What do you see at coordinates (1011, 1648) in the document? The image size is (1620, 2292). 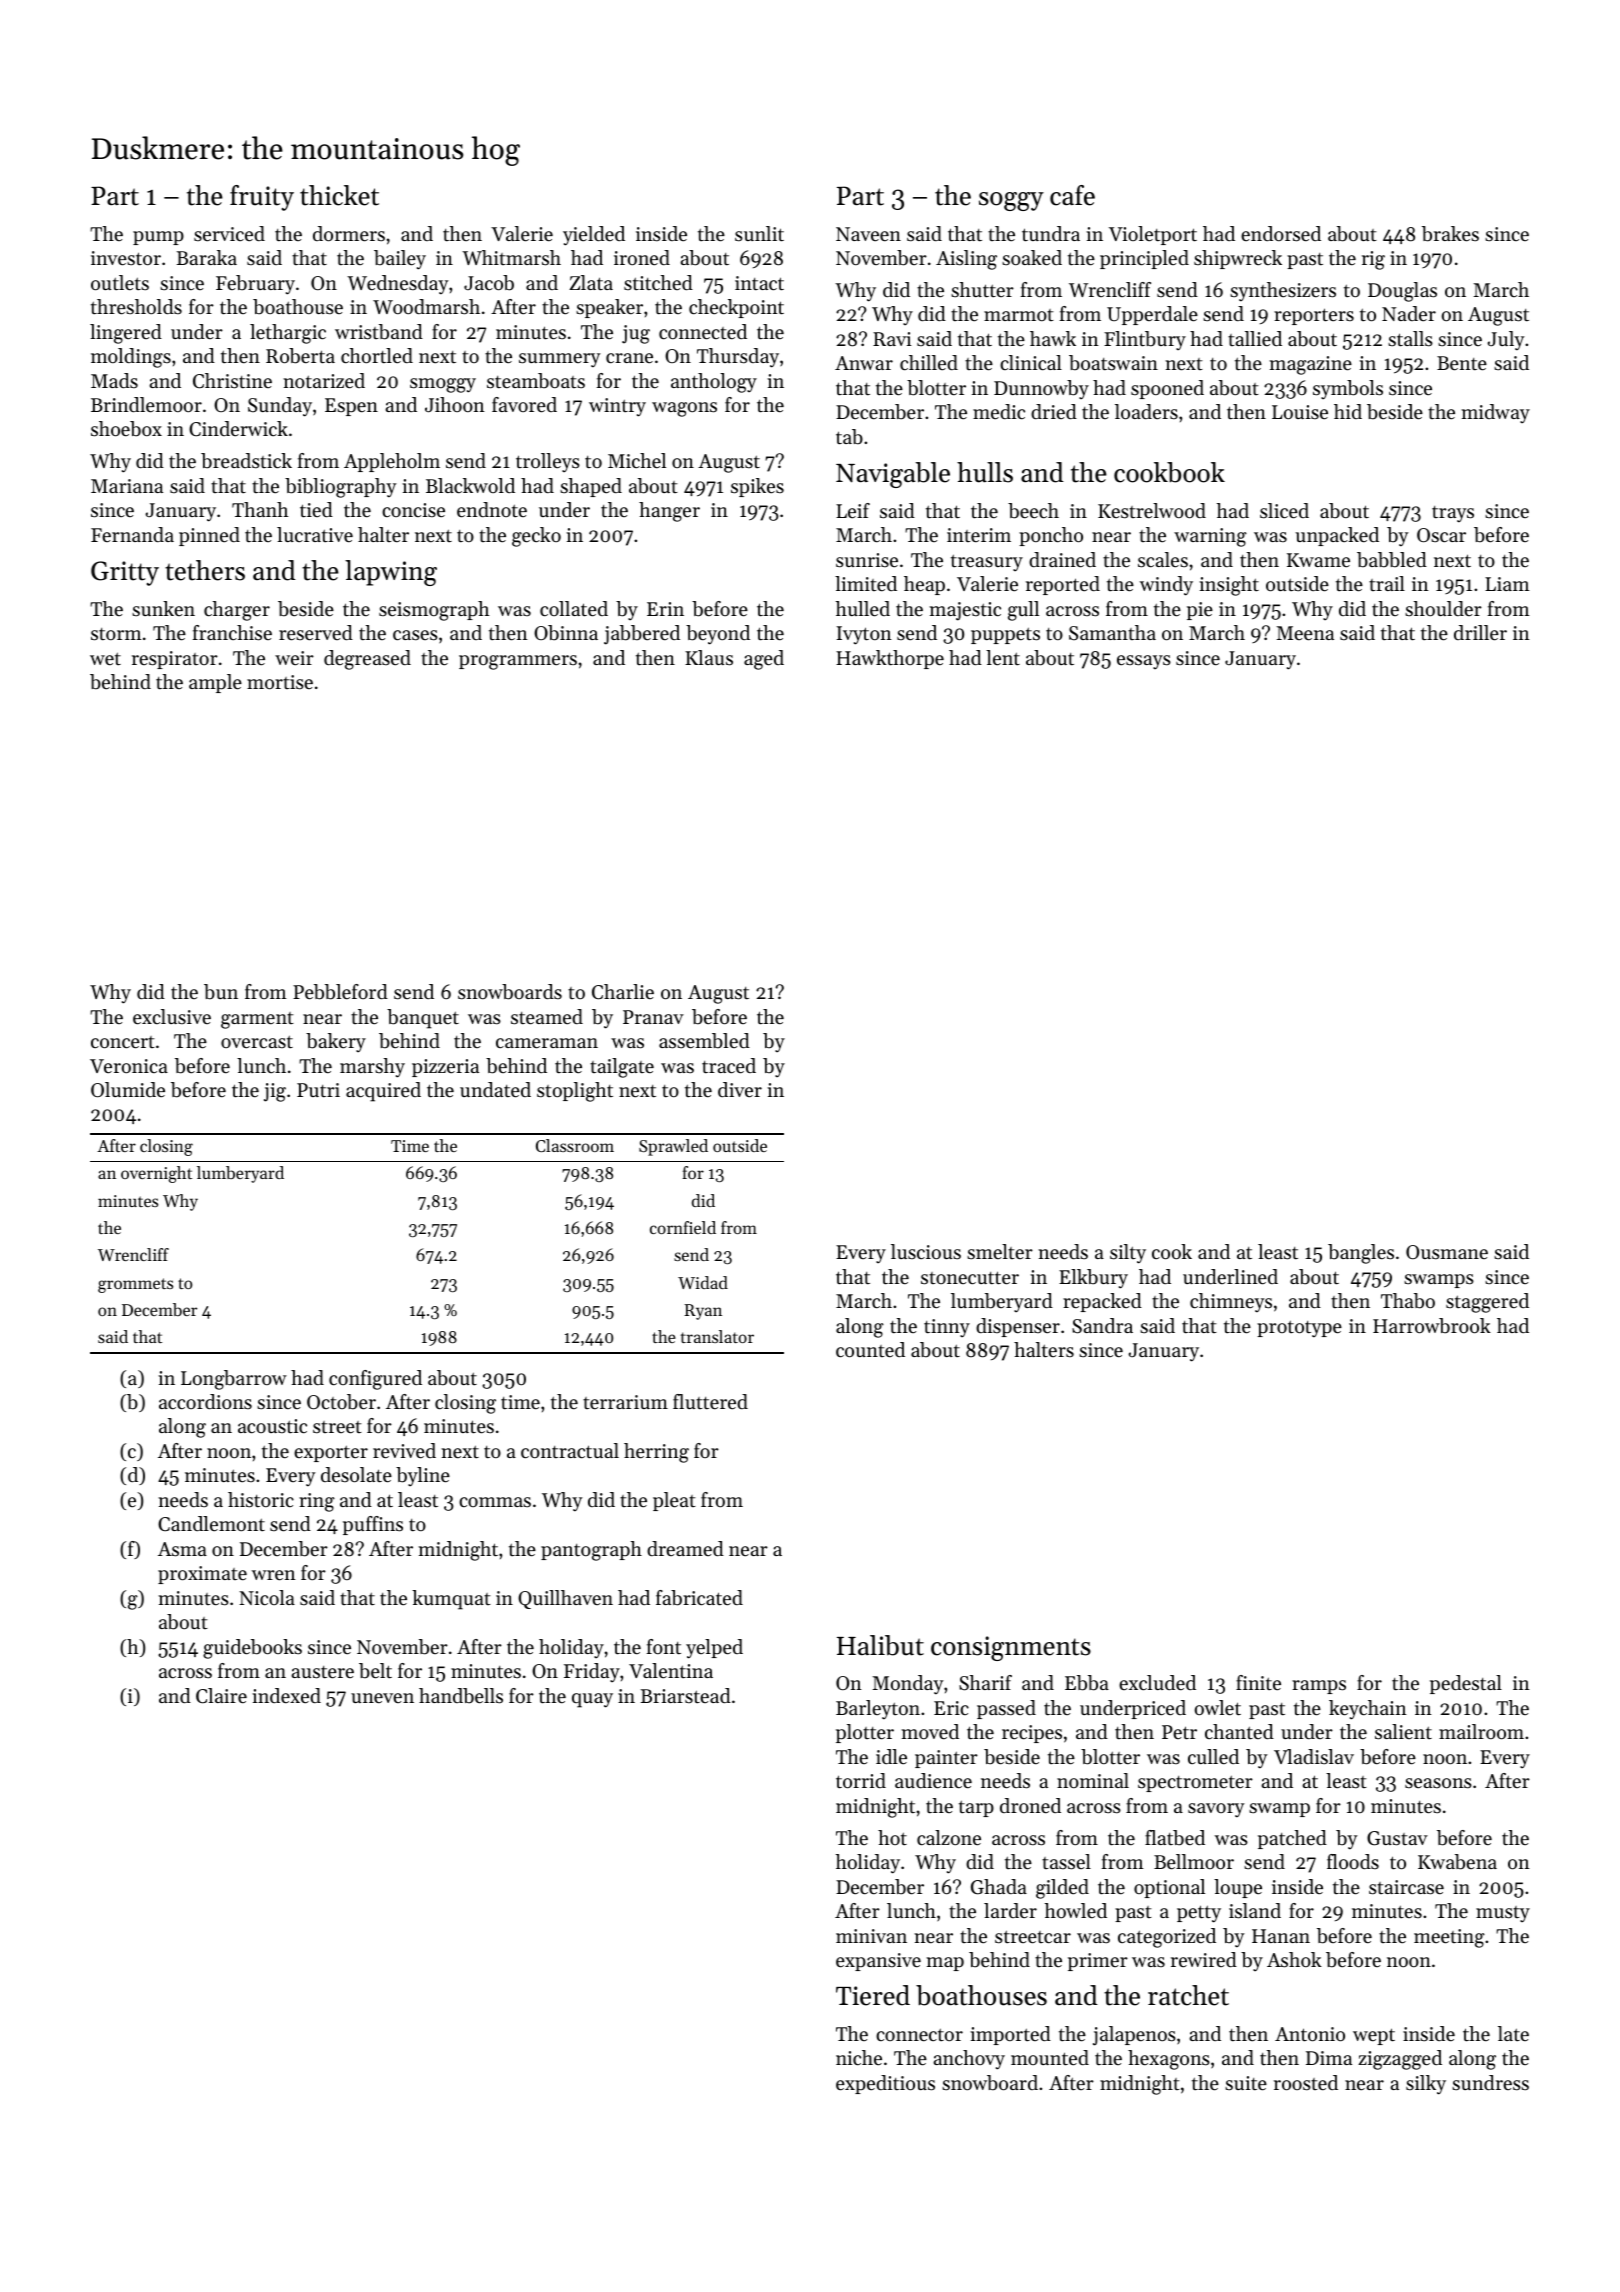 I see `consignments` at bounding box center [1011, 1648].
